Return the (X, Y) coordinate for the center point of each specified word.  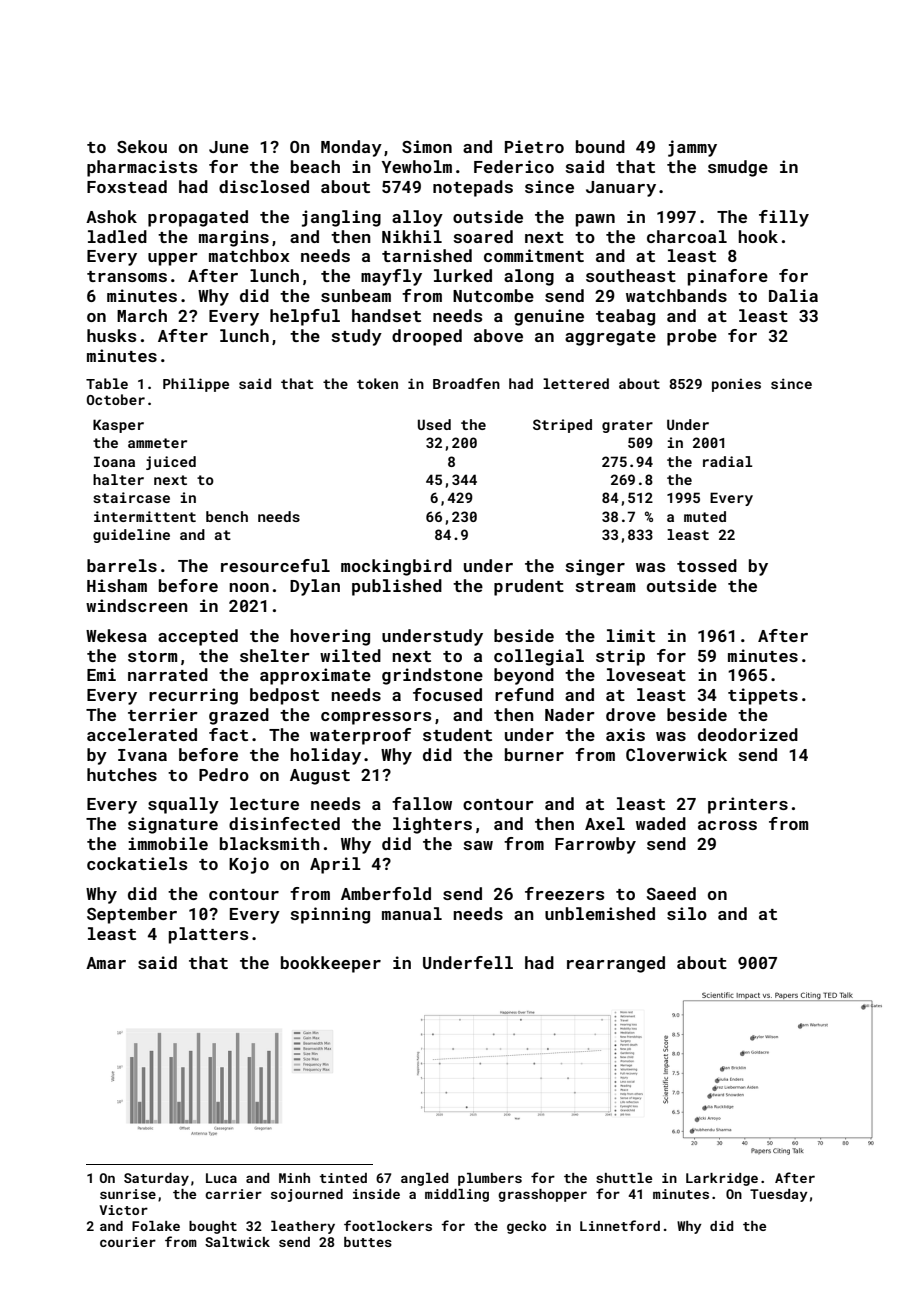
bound (600, 146)
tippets (763, 696)
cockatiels (137, 863)
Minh (294, 1178)
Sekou (142, 146)
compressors (376, 718)
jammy (692, 148)
